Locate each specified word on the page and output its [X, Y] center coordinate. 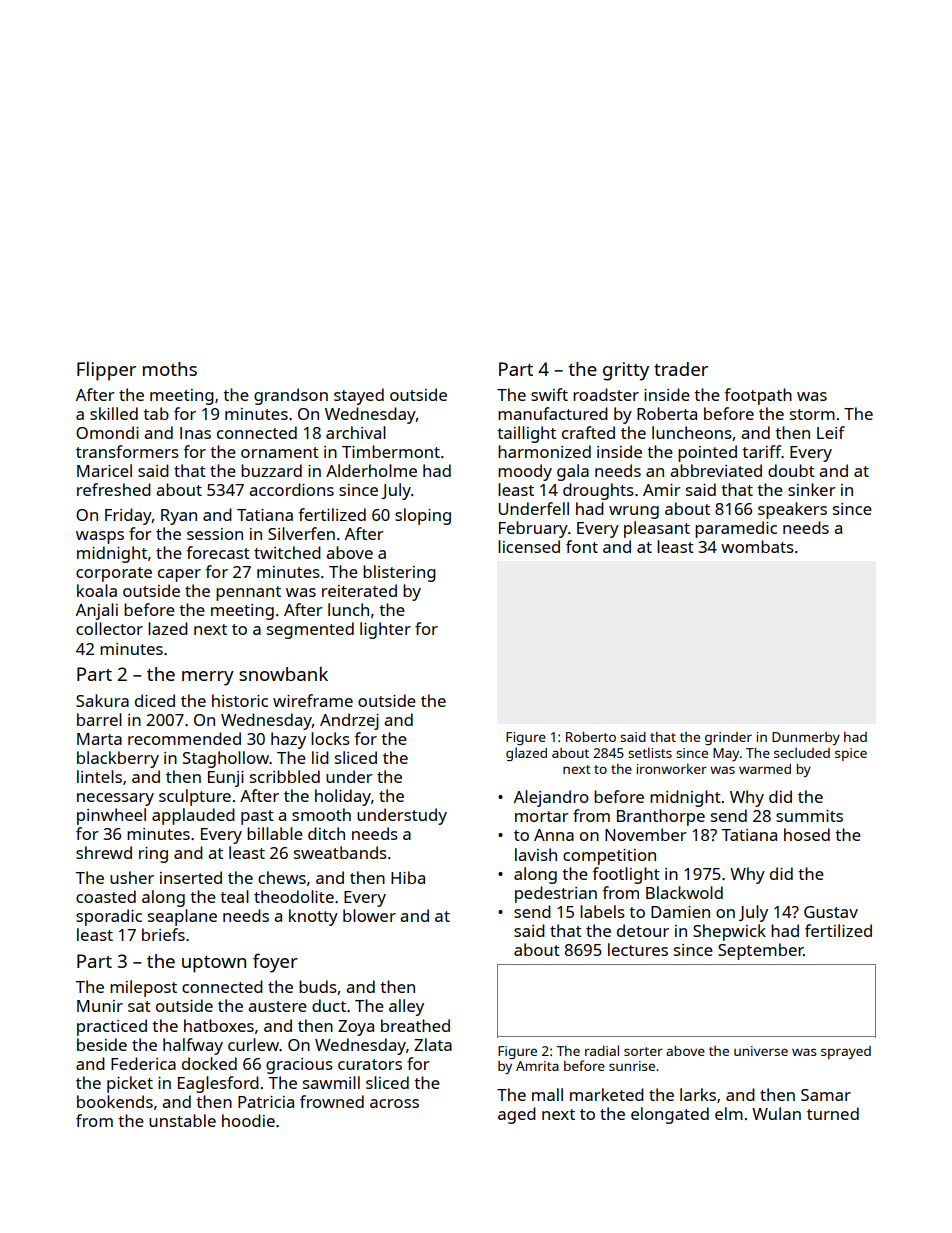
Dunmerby [806, 738]
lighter [385, 630]
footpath [758, 396]
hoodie [248, 1120]
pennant [248, 593]
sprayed [846, 1052]
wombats [757, 546]
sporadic [109, 917]
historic [240, 700]
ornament [280, 452]
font [582, 546]
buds [318, 986]
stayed [359, 396]
